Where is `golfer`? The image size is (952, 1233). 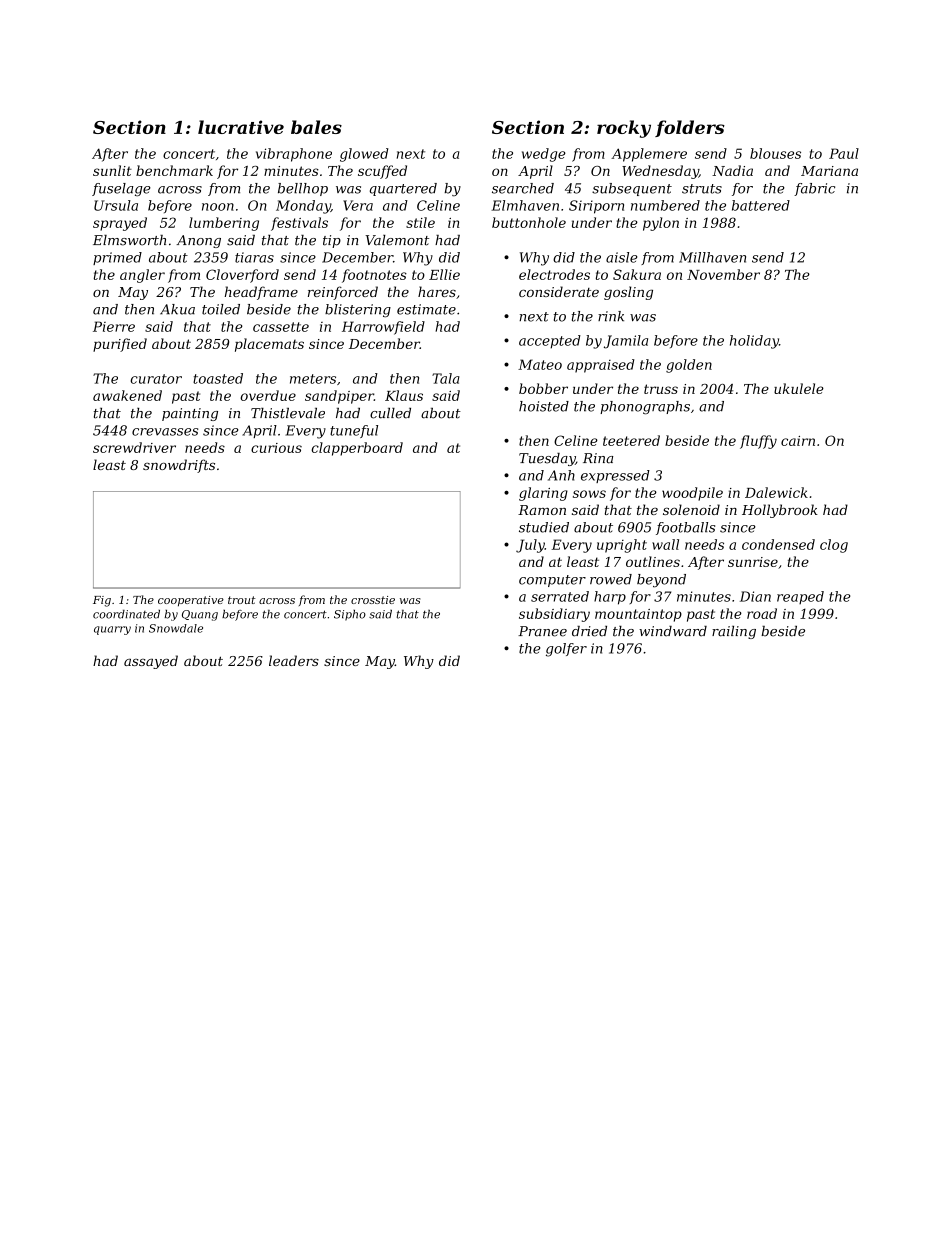
golfer is located at coordinates (566, 650).
